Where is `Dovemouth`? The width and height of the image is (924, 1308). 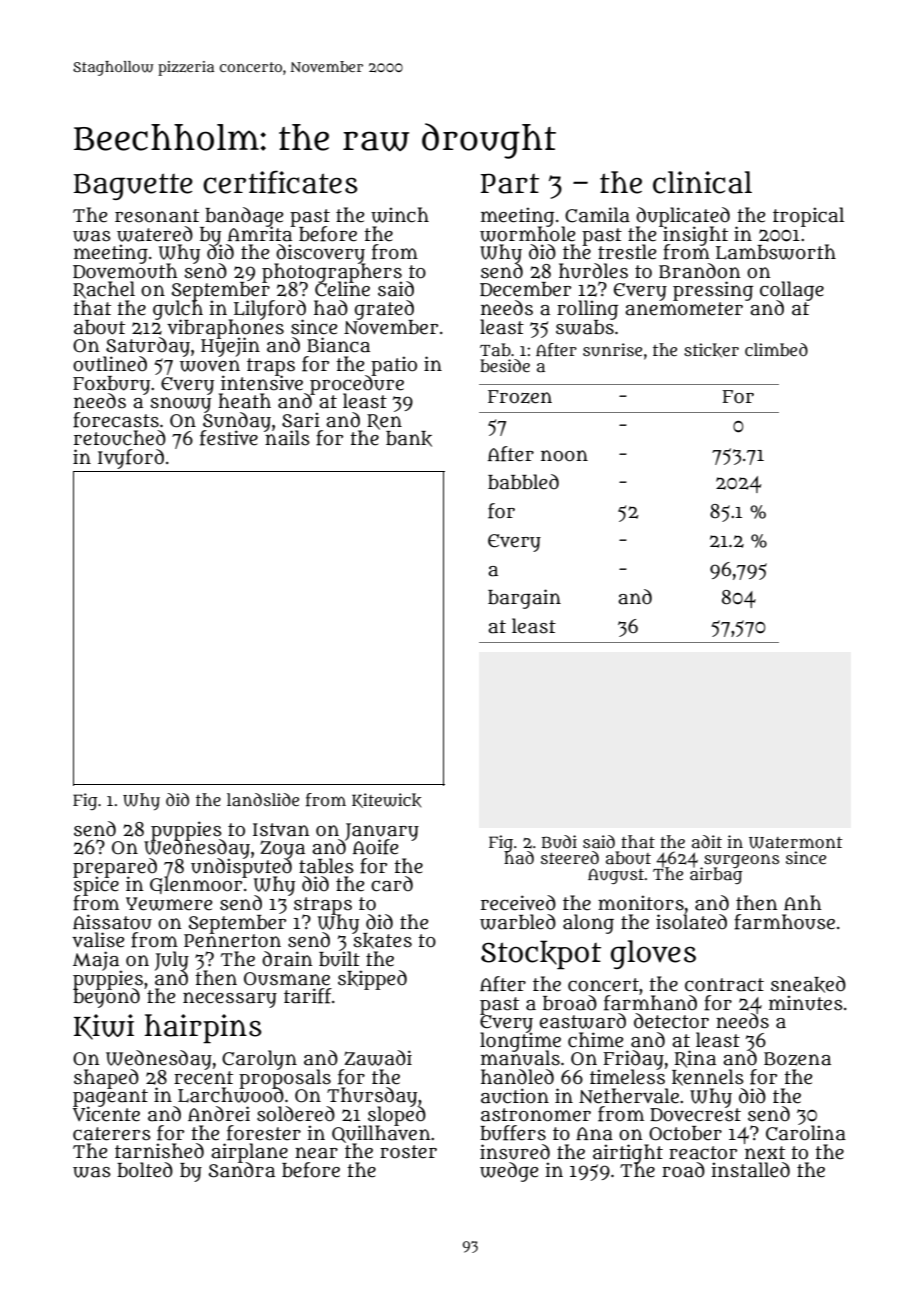 Dovemouth is located at coordinates (125, 271).
